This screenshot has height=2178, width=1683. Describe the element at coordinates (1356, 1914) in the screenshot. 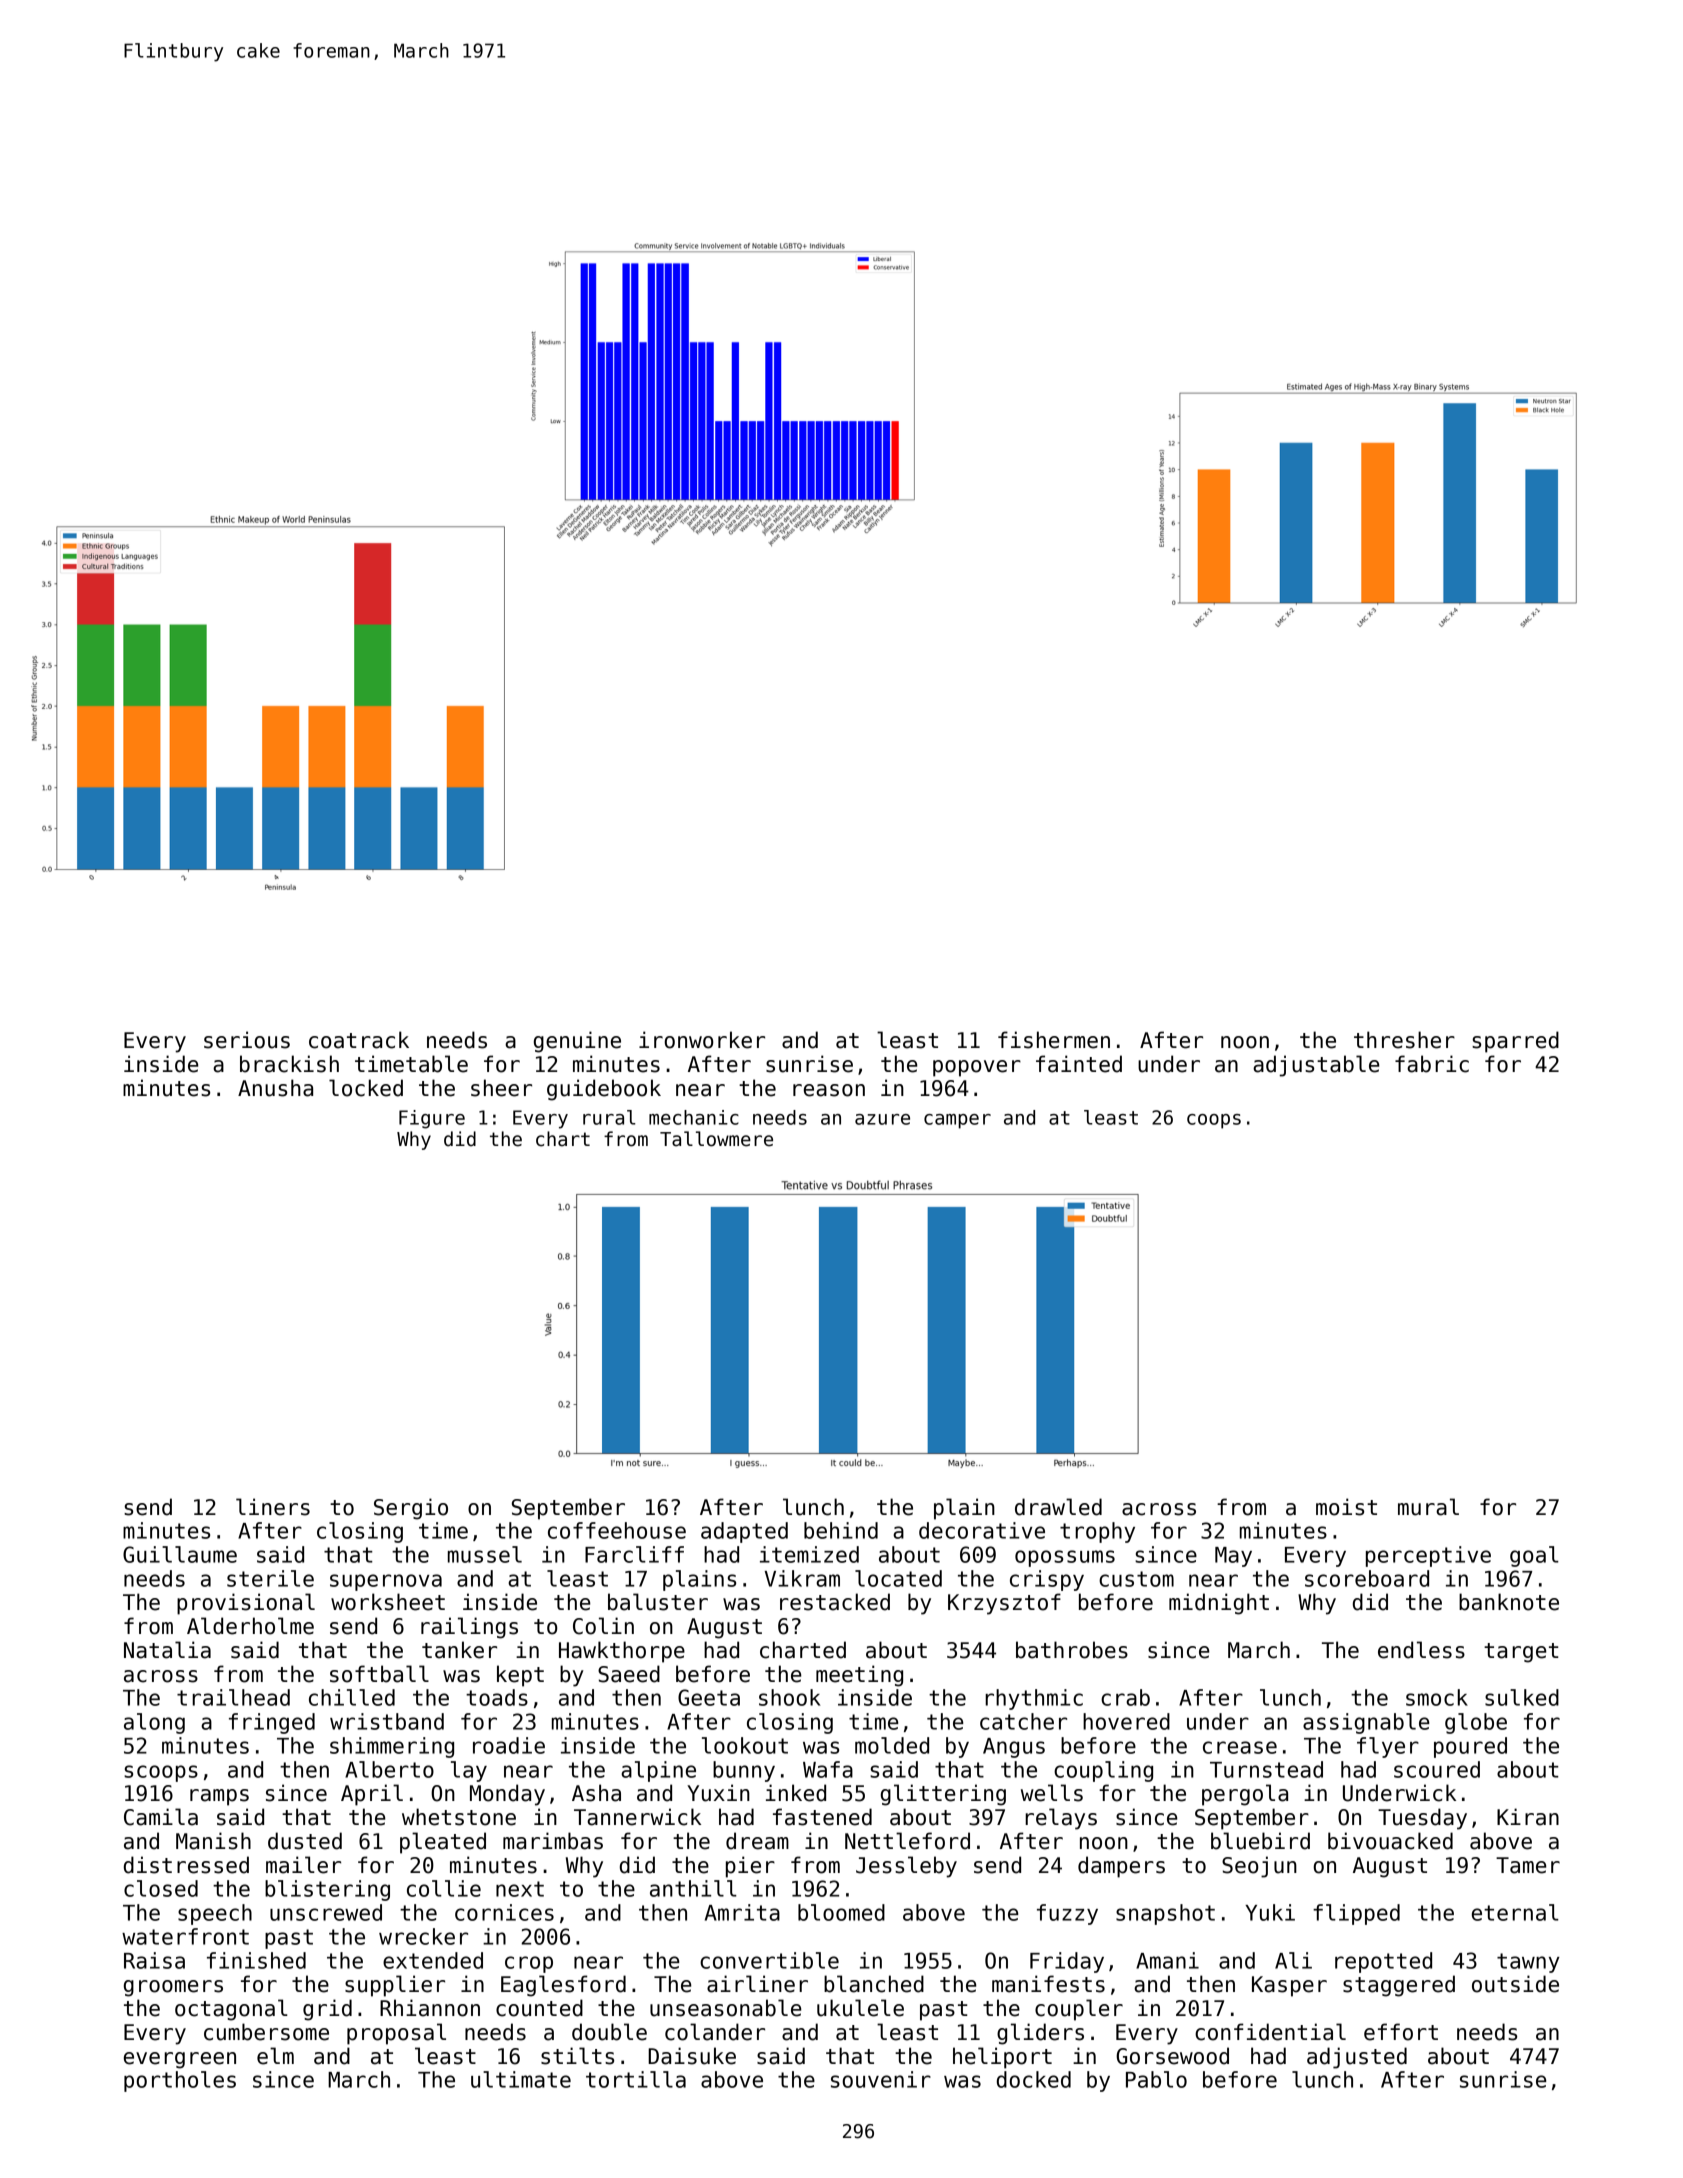

I see `flipped` at that location.
